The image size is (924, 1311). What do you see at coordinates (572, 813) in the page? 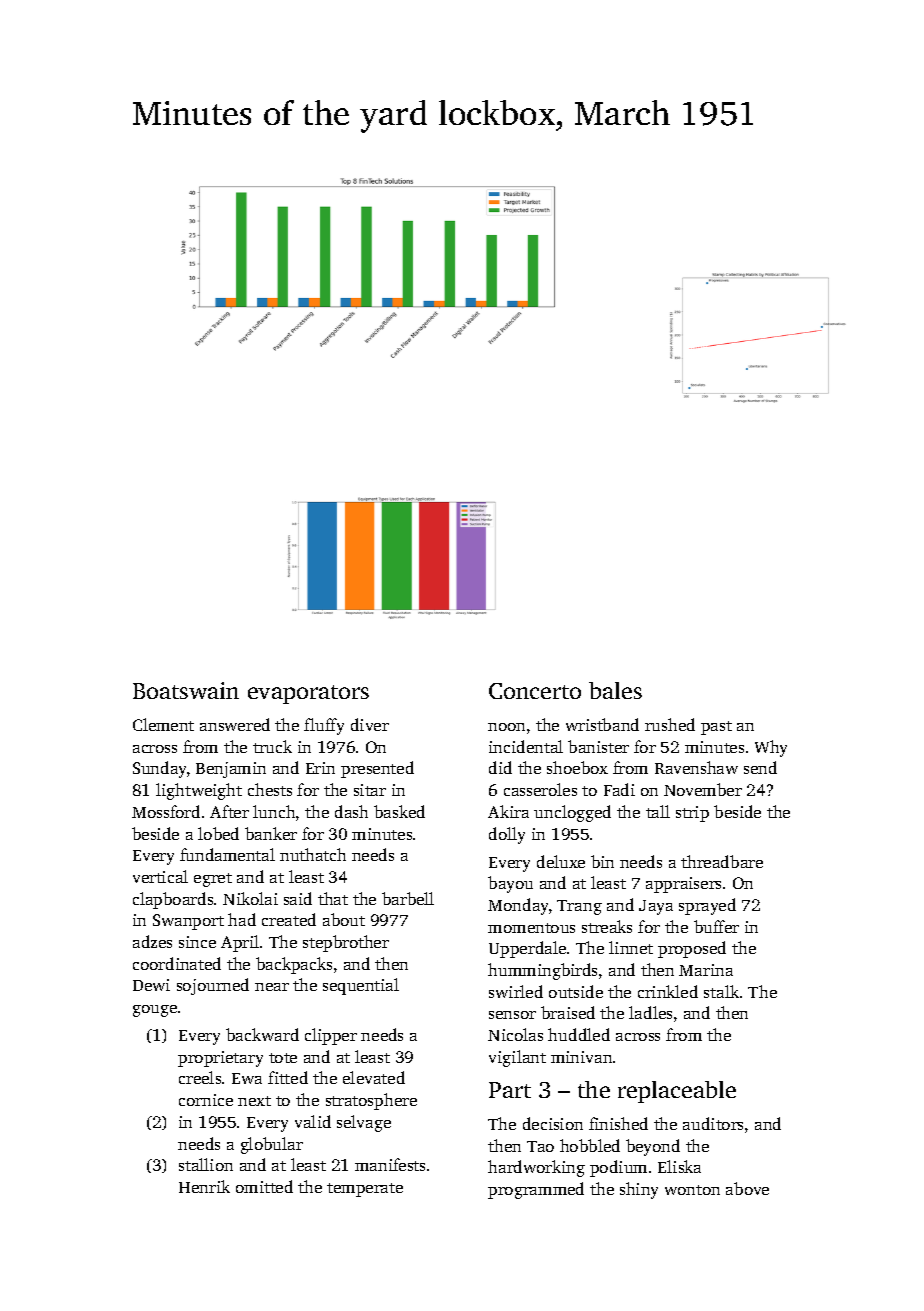
I see `unclogged` at bounding box center [572, 813].
